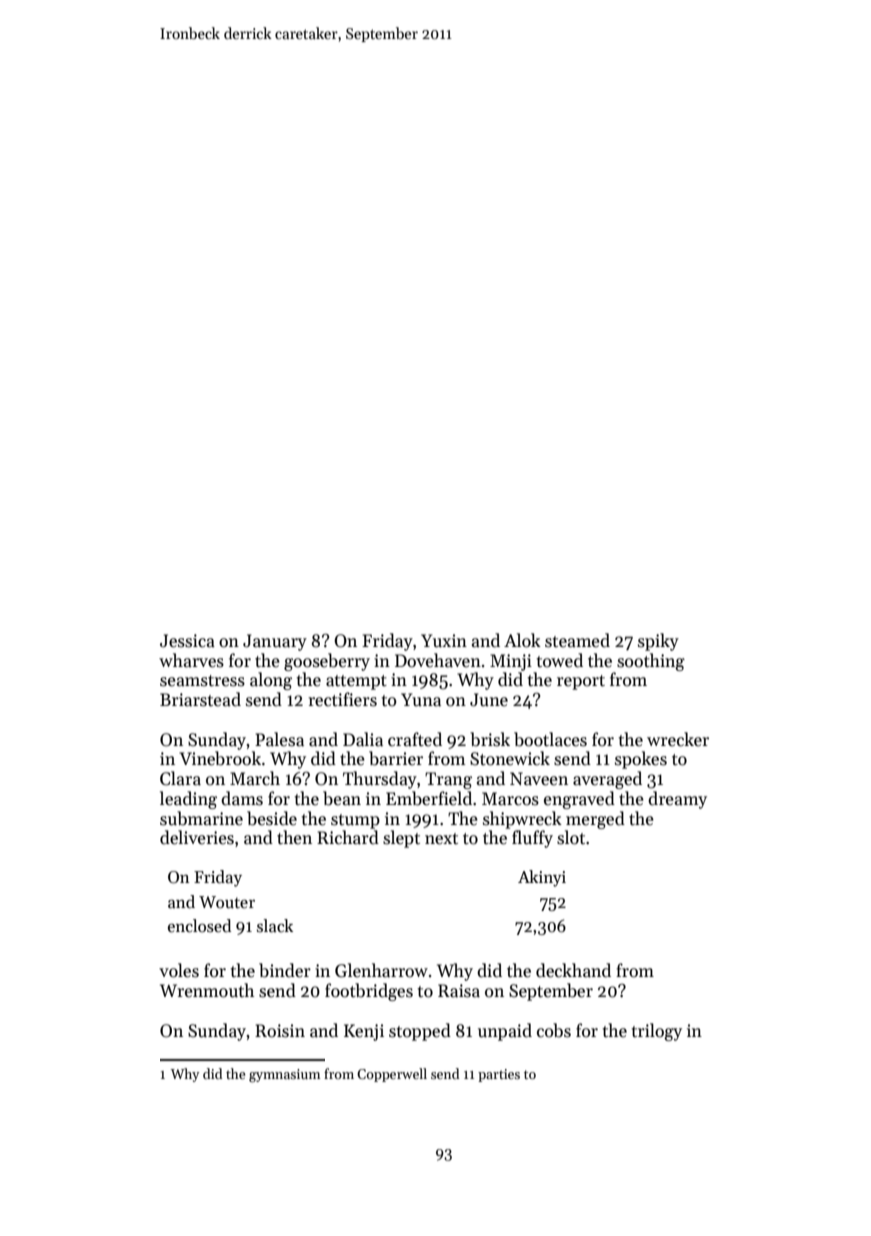 The height and width of the image is (1236, 871). What do you see at coordinates (607, 780) in the image?
I see `averaged` at bounding box center [607, 780].
